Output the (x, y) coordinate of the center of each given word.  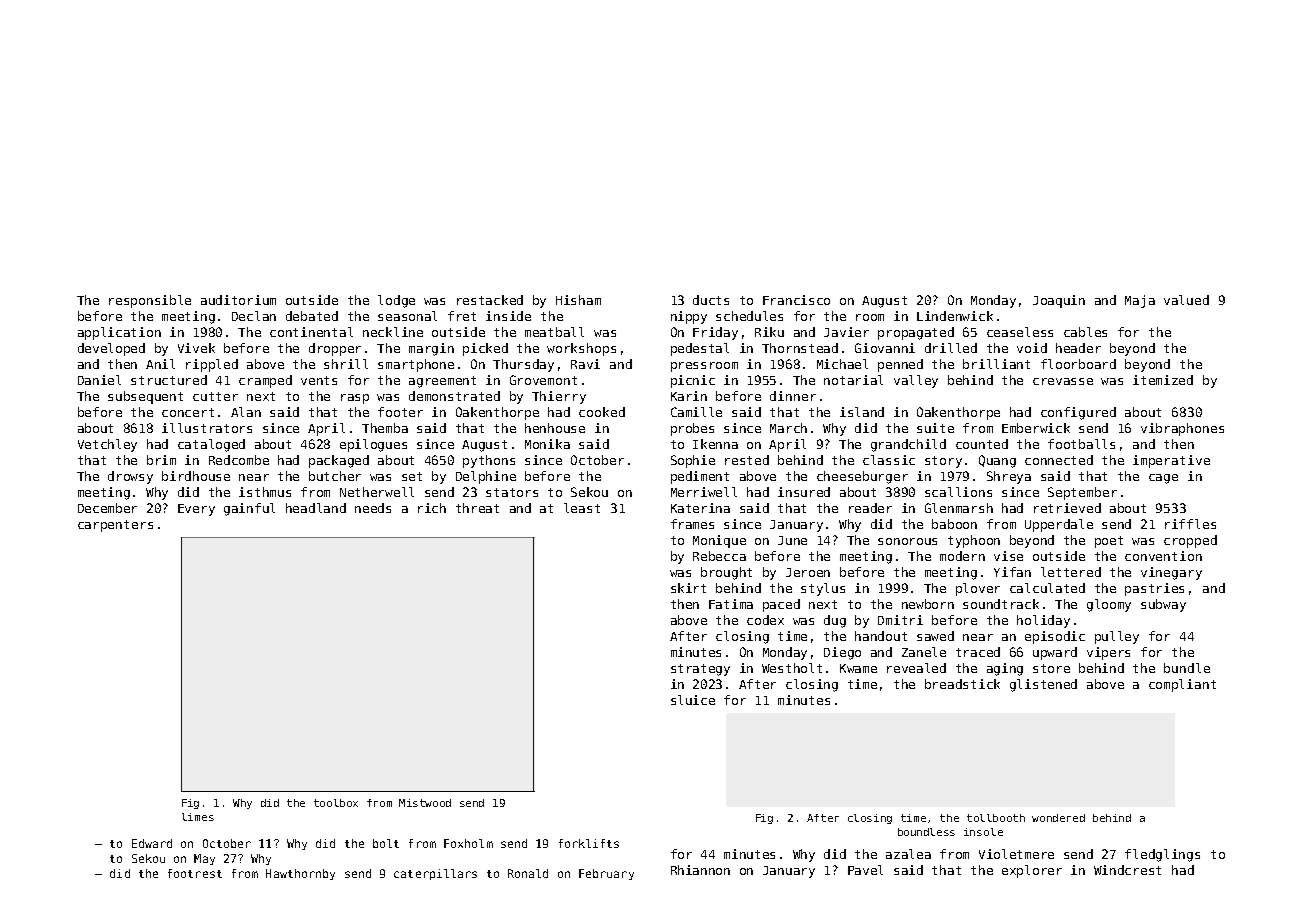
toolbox (336, 803)
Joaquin (1059, 301)
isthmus (265, 492)
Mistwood (425, 803)
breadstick (962, 684)
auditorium (238, 300)
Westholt (792, 668)
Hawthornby (300, 874)
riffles (1190, 524)
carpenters (115, 526)
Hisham (578, 300)
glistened (1043, 685)
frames (692, 524)
